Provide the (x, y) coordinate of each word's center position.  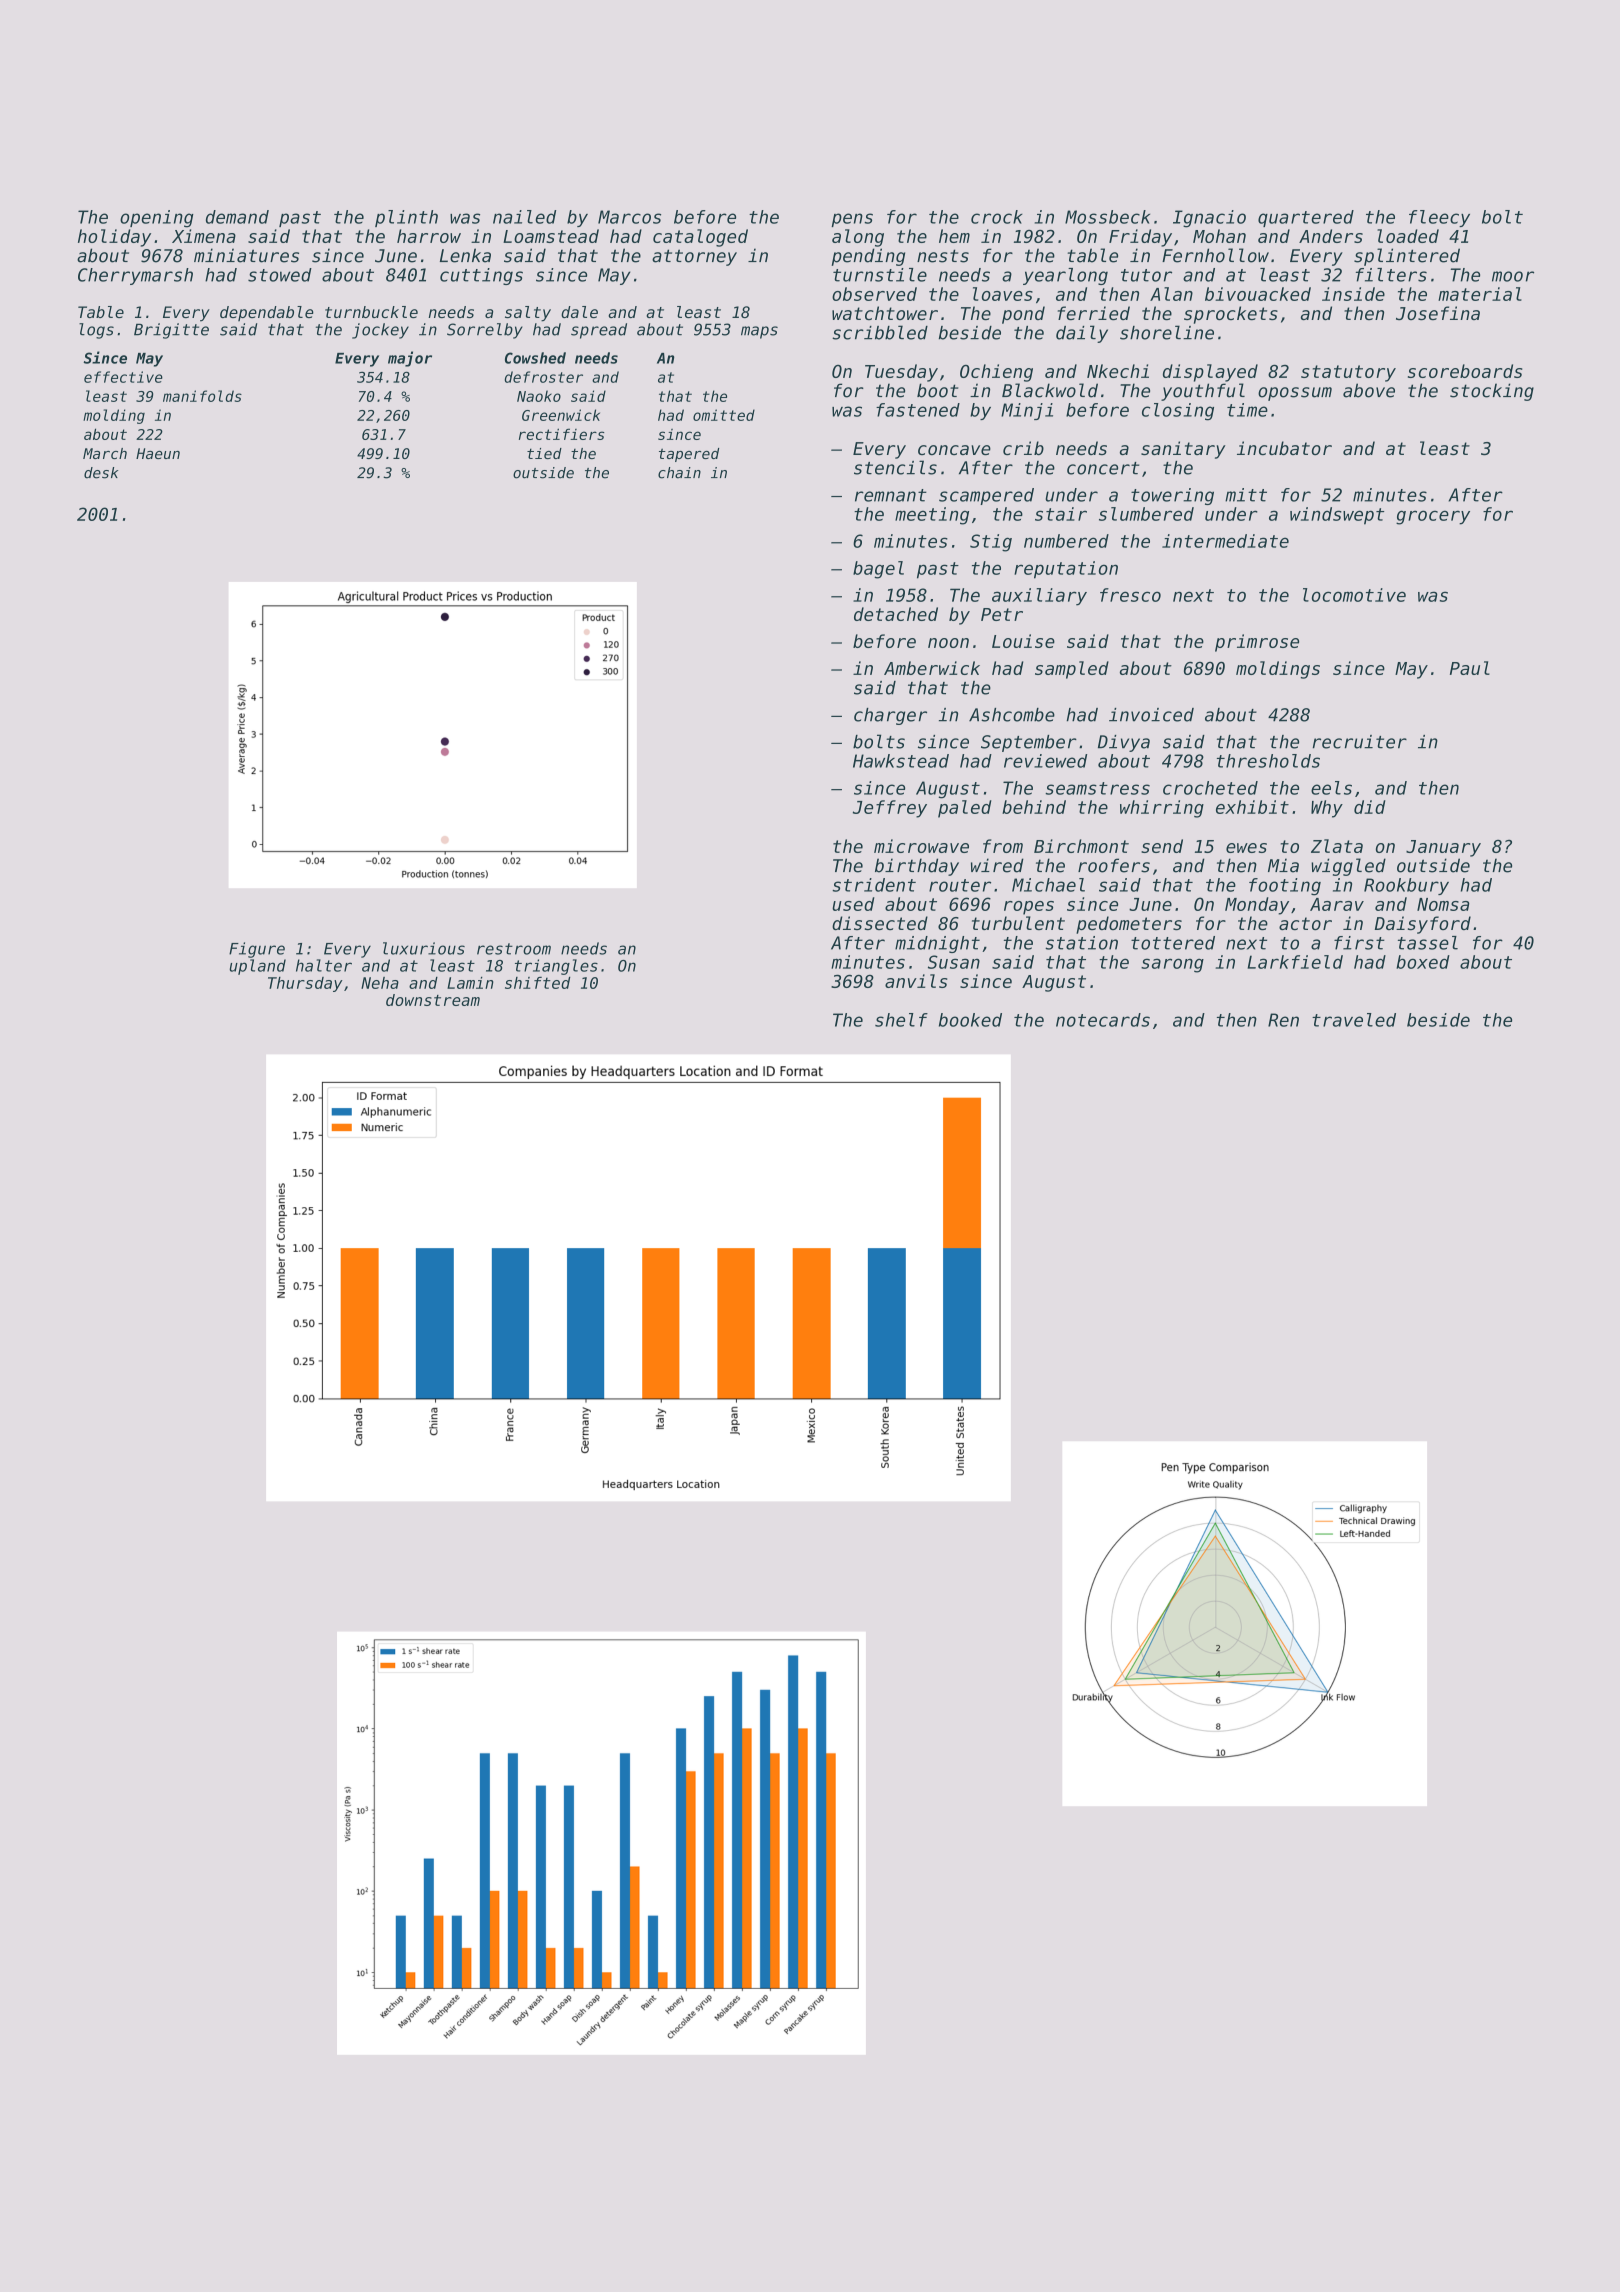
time (1247, 410)
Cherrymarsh (135, 276)
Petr (1002, 614)
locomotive (1354, 595)
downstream (433, 1000)
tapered (689, 455)
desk (101, 473)
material (1480, 294)
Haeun (158, 453)
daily (1082, 334)
